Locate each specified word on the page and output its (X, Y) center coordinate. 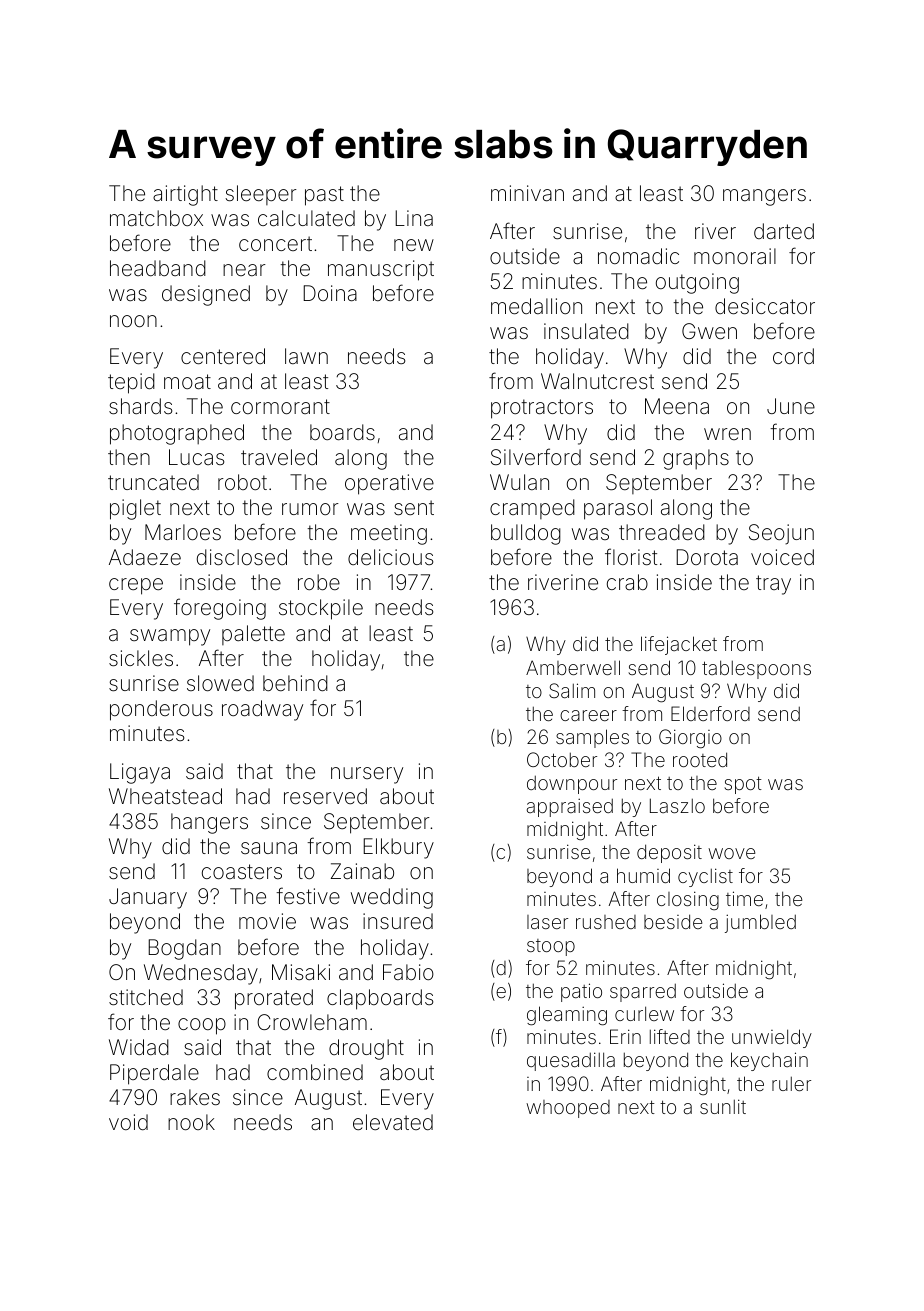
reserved (325, 796)
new (414, 245)
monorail (735, 256)
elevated (393, 1122)
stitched (146, 997)
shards (140, 406)
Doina (330, 293)
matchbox (156, 218)
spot (743, 785)
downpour (572, 785)
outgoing (697, 283)
